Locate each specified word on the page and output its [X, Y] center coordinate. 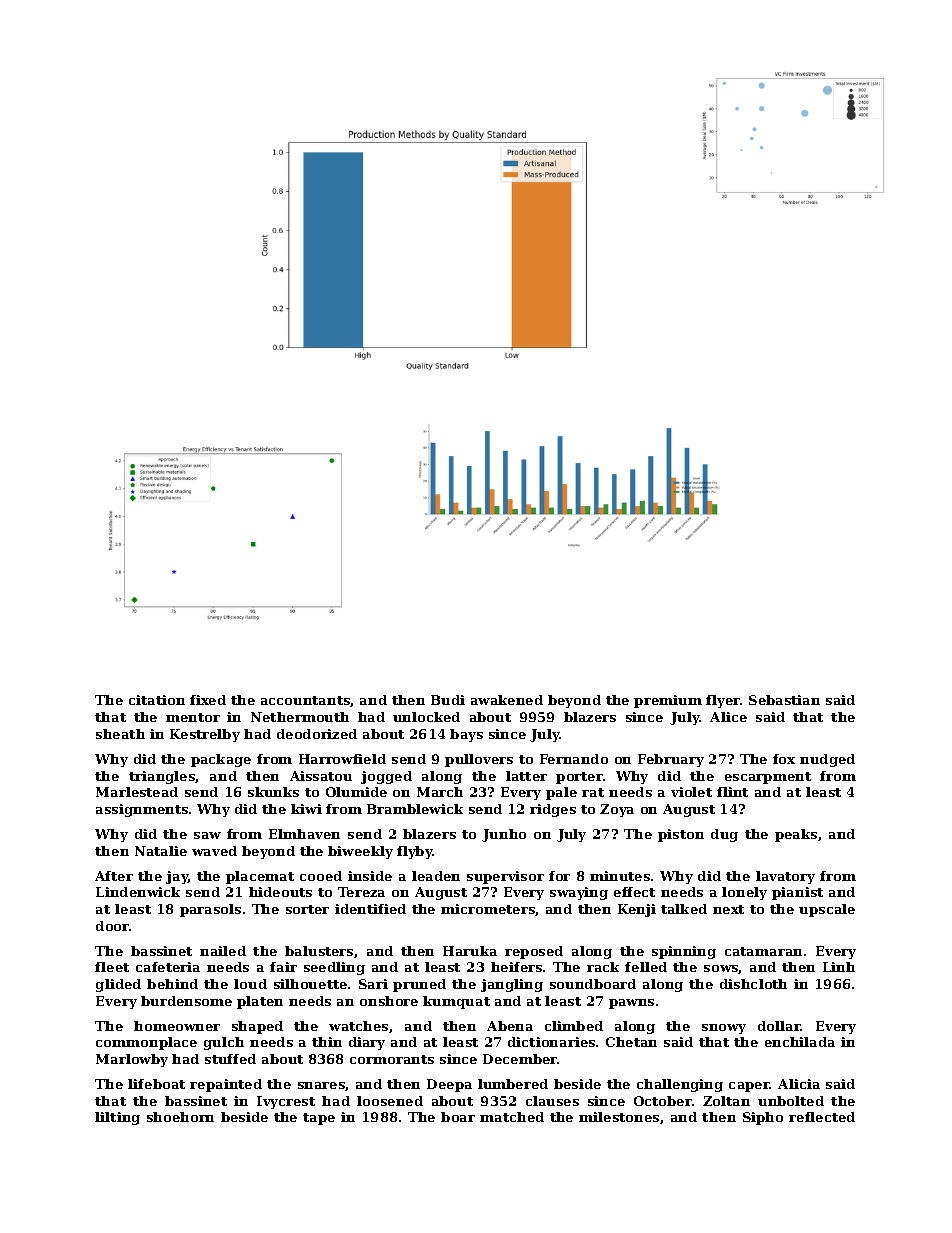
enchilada [800, 1042]
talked [684, 909]
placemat [260, 877]
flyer [723, 701]
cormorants [392, 1059]
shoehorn [180, 1117]
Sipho [763, 1118]
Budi [448, 700]
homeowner [177, 1026]
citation [157, 700]
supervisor [505, 877]
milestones [619, 1117]
